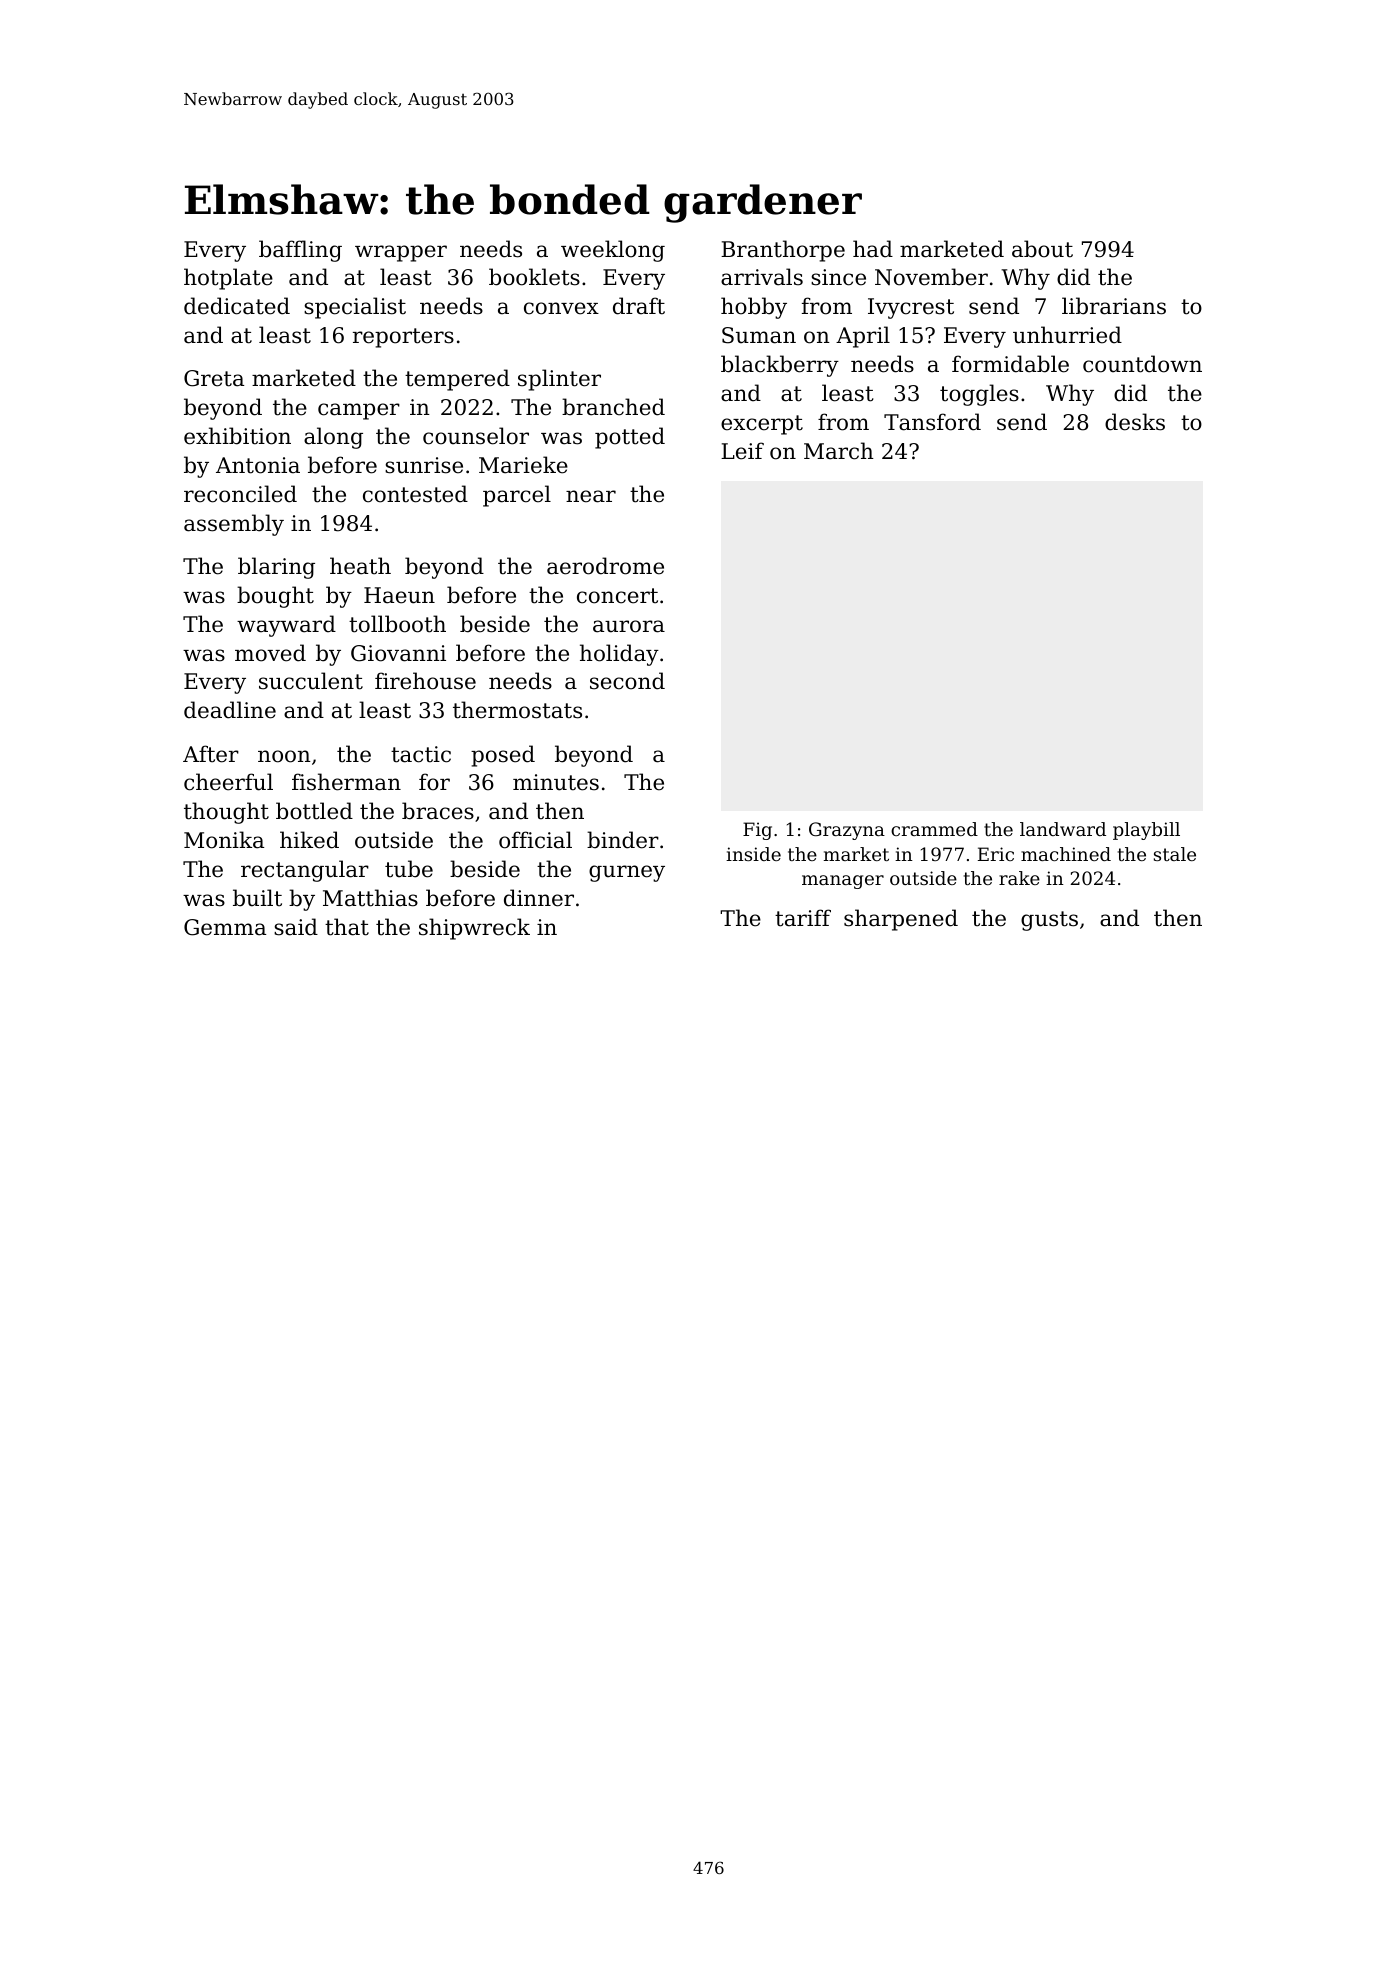 The image size is (1386, 1969). I want to click on March, so click(839, 451).
